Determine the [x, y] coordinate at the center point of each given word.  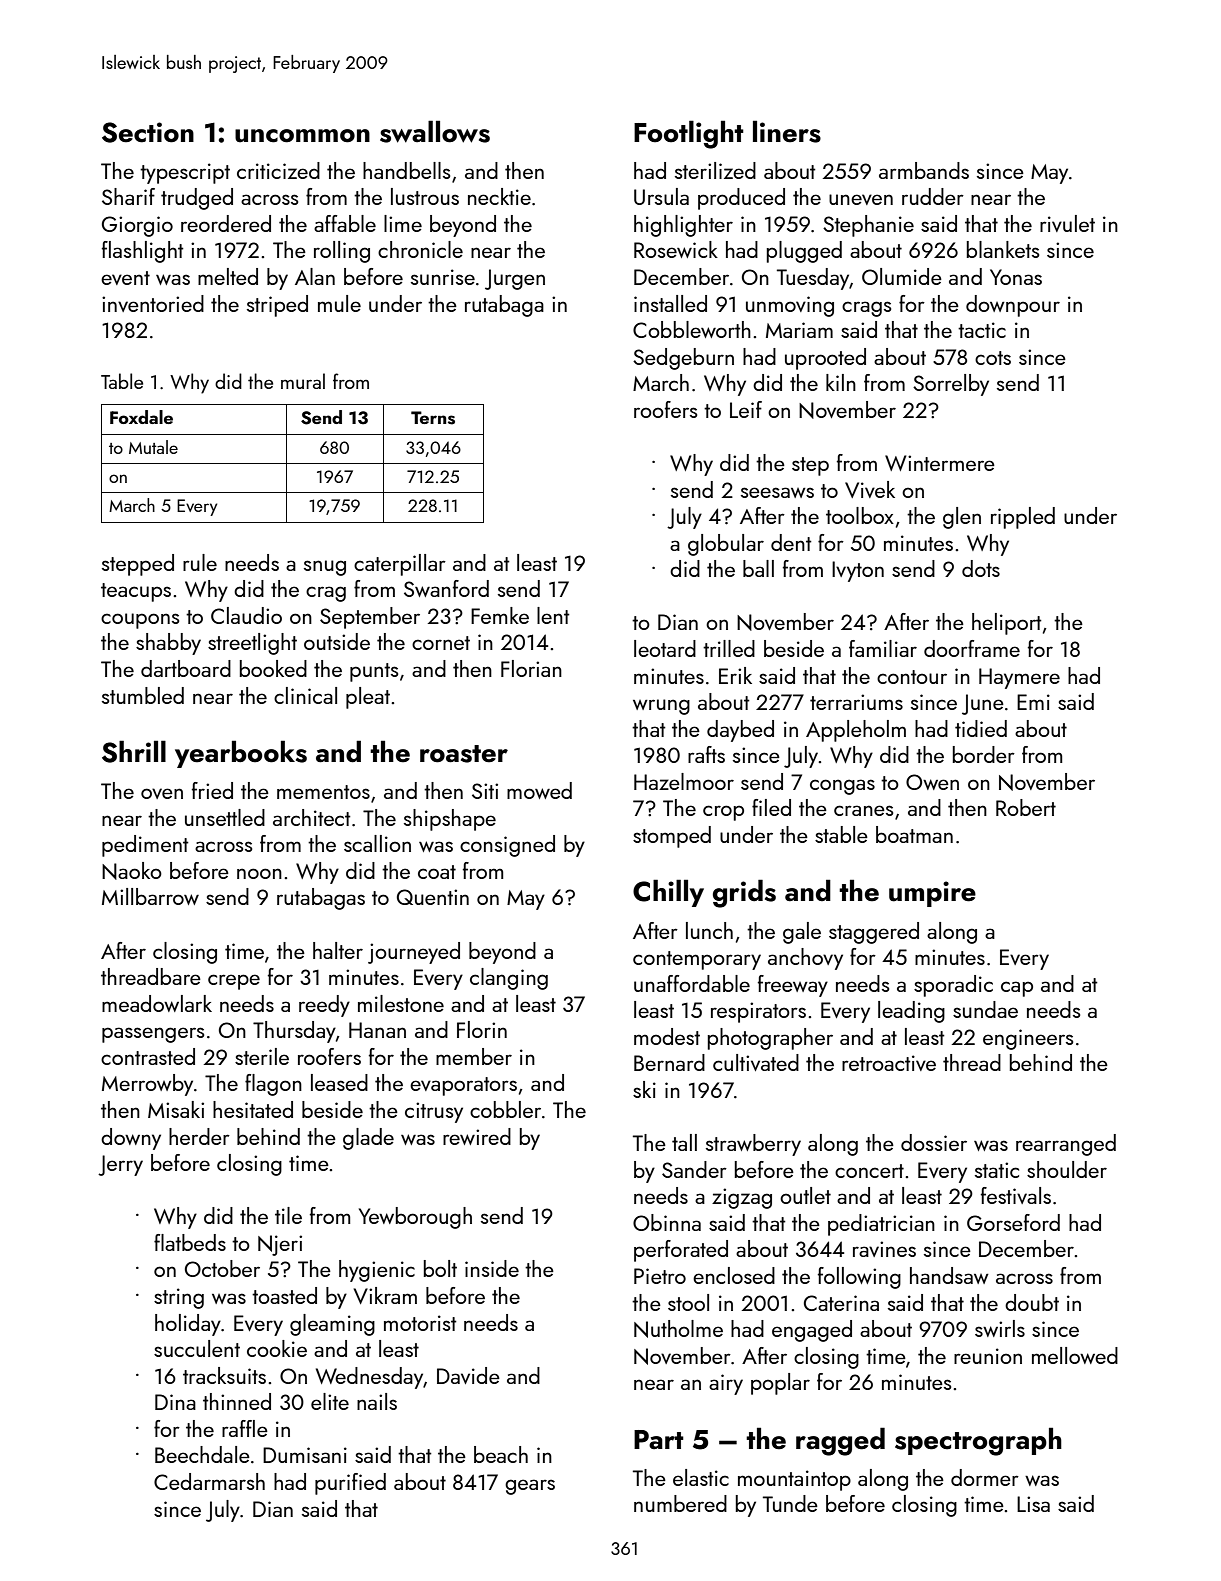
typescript [185, 173]
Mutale [153, 447]
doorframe [972, 648]
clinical [305, 695]
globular [726, 545]
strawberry [753, 1145]
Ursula [661, 196]
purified [350, 1484]
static [997, 1170]
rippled [1023, 518]
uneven [861, 199]
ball [758, 568]
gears [530, 1487]
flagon [273, 1085]
